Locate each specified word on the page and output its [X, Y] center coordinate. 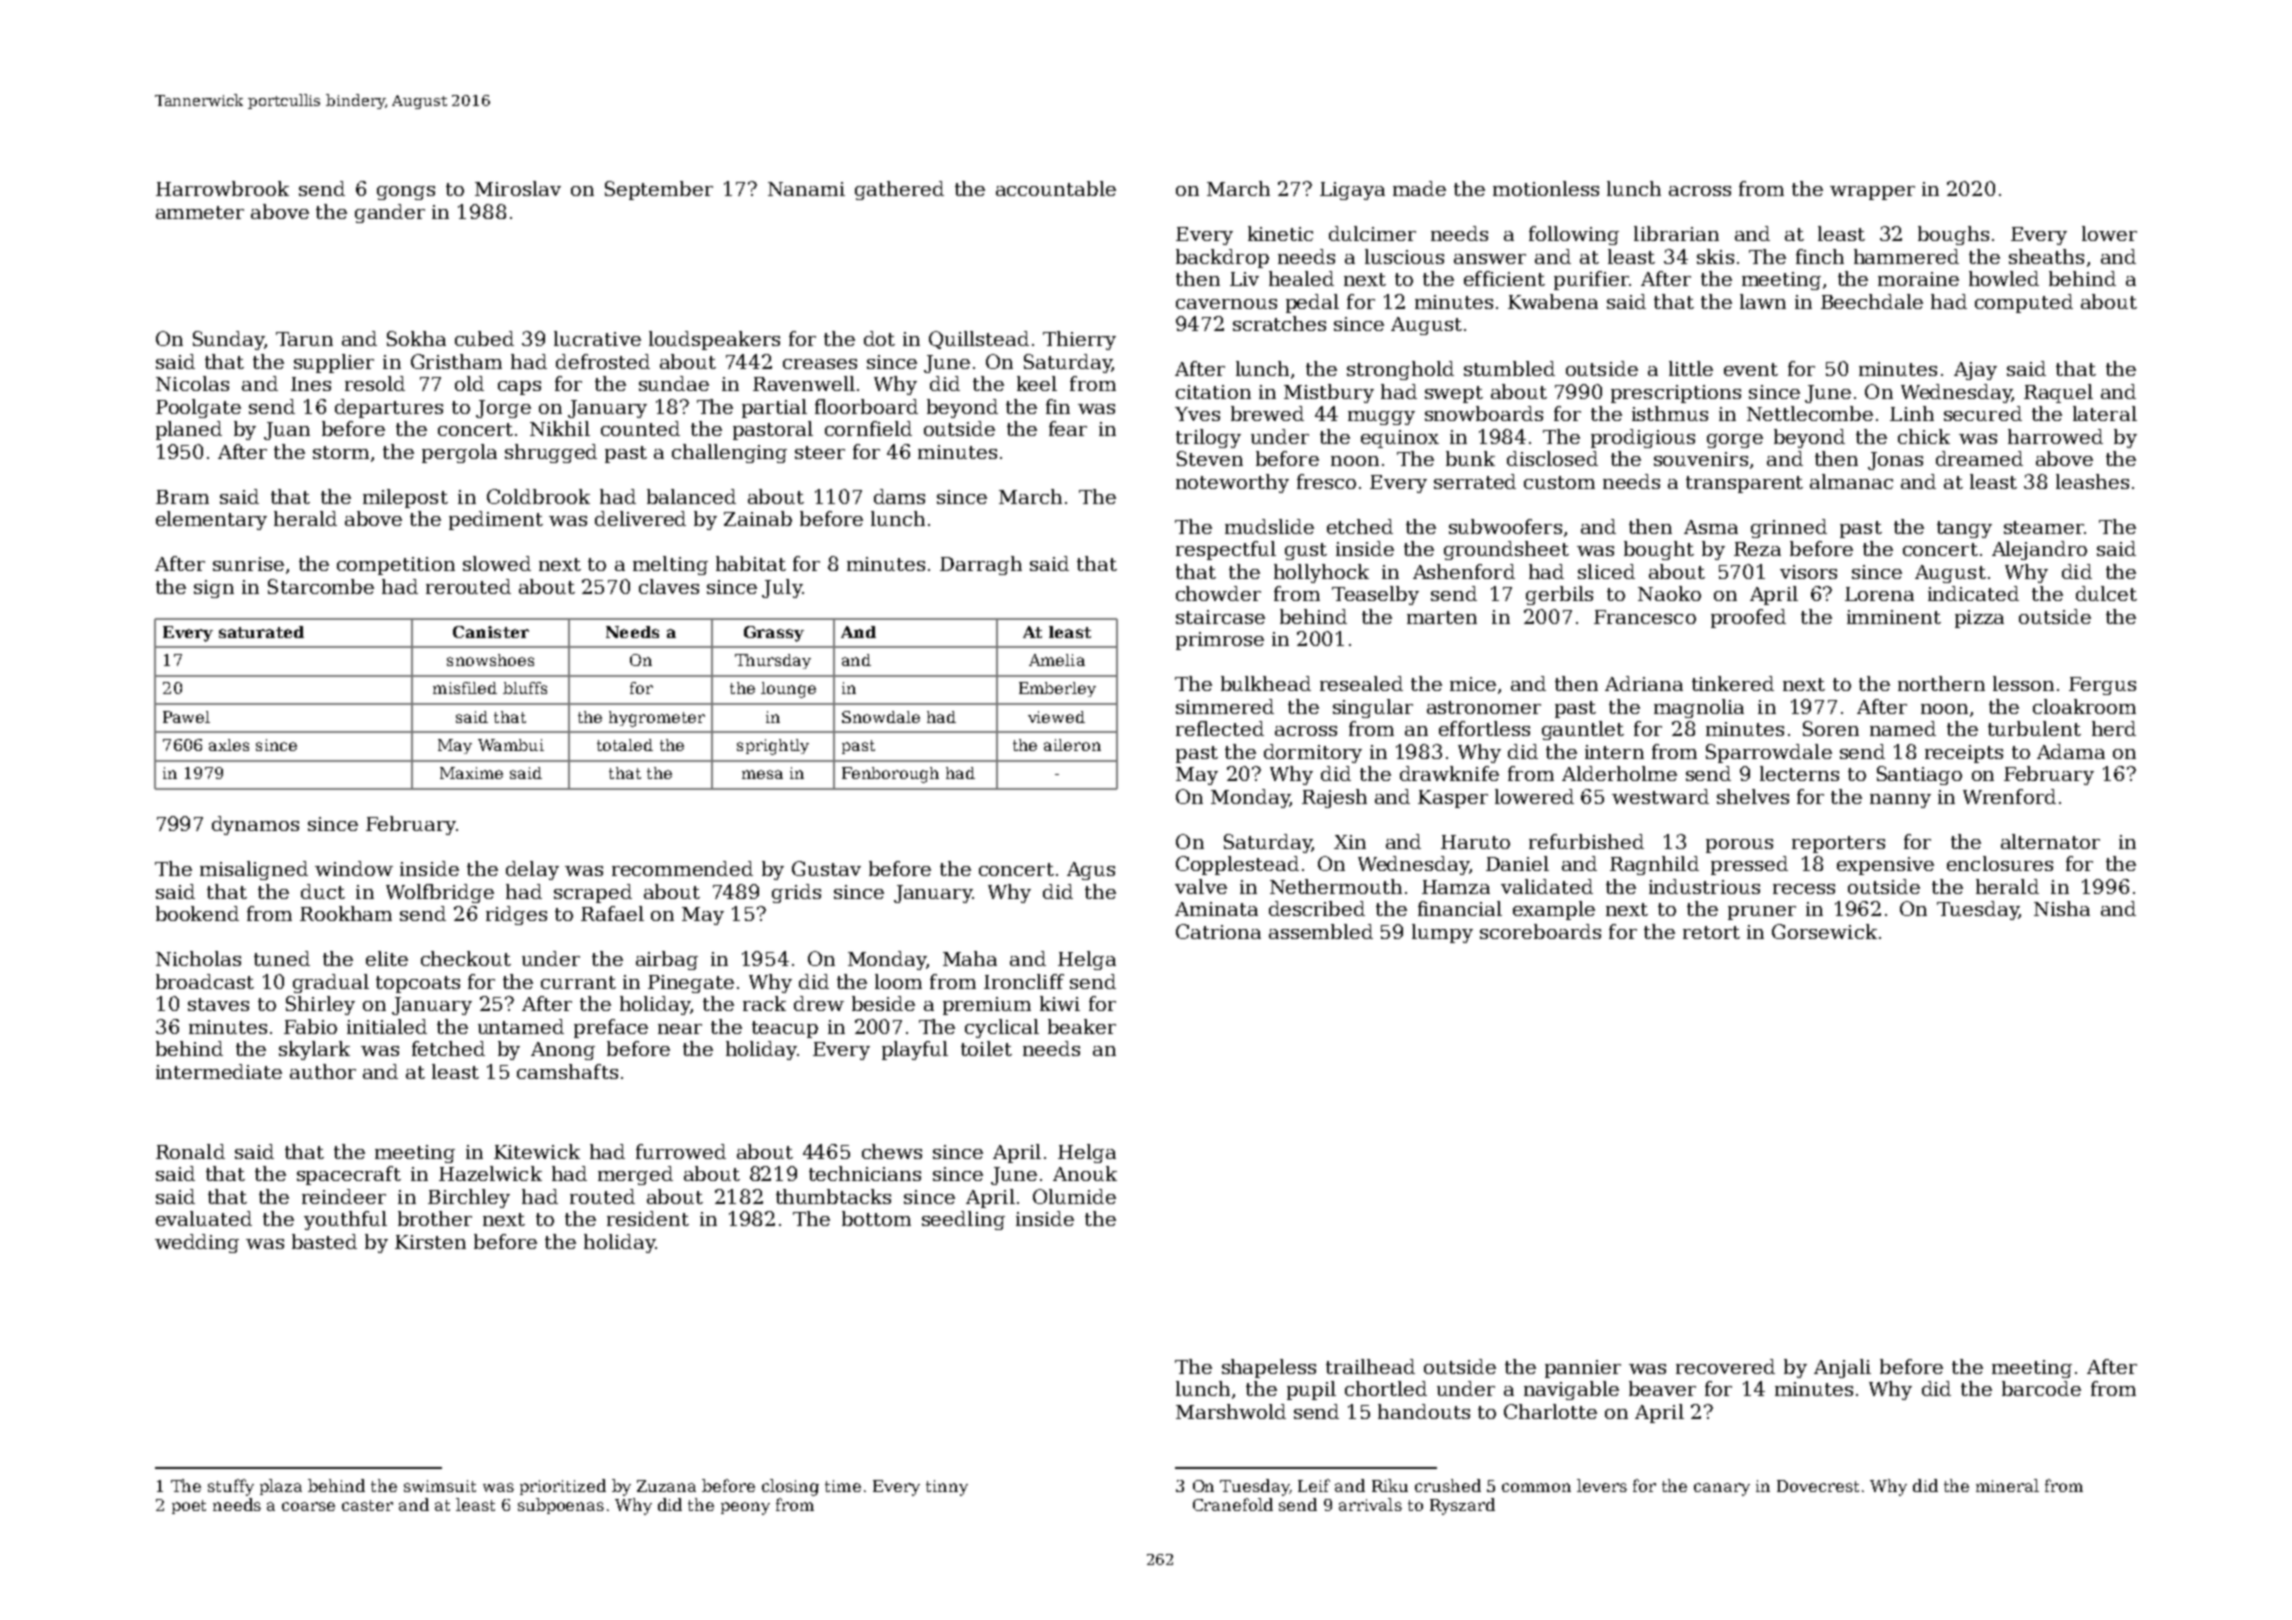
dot [879, 338]
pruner [1762, 913]
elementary [211, 520]
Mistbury [1329, 393]
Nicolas [192, 383]
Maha [970, 958]
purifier [1591, 280]
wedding [197, 1243]
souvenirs [1701, 459]
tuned [282, 958]
